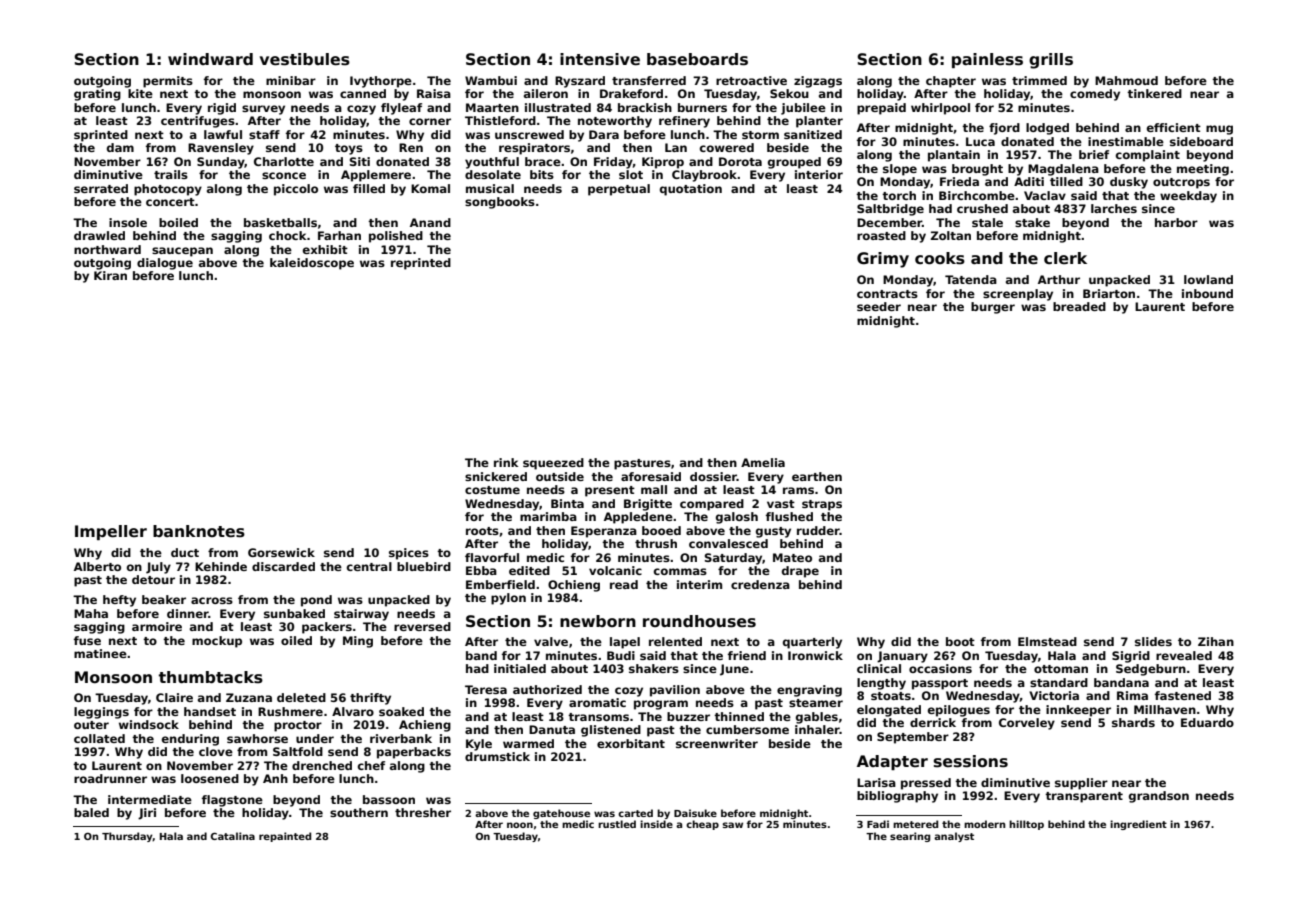 Image resolution: width=1308 pixels, height=924 pixels. I want to click on Sekou, so click(789, 93).
